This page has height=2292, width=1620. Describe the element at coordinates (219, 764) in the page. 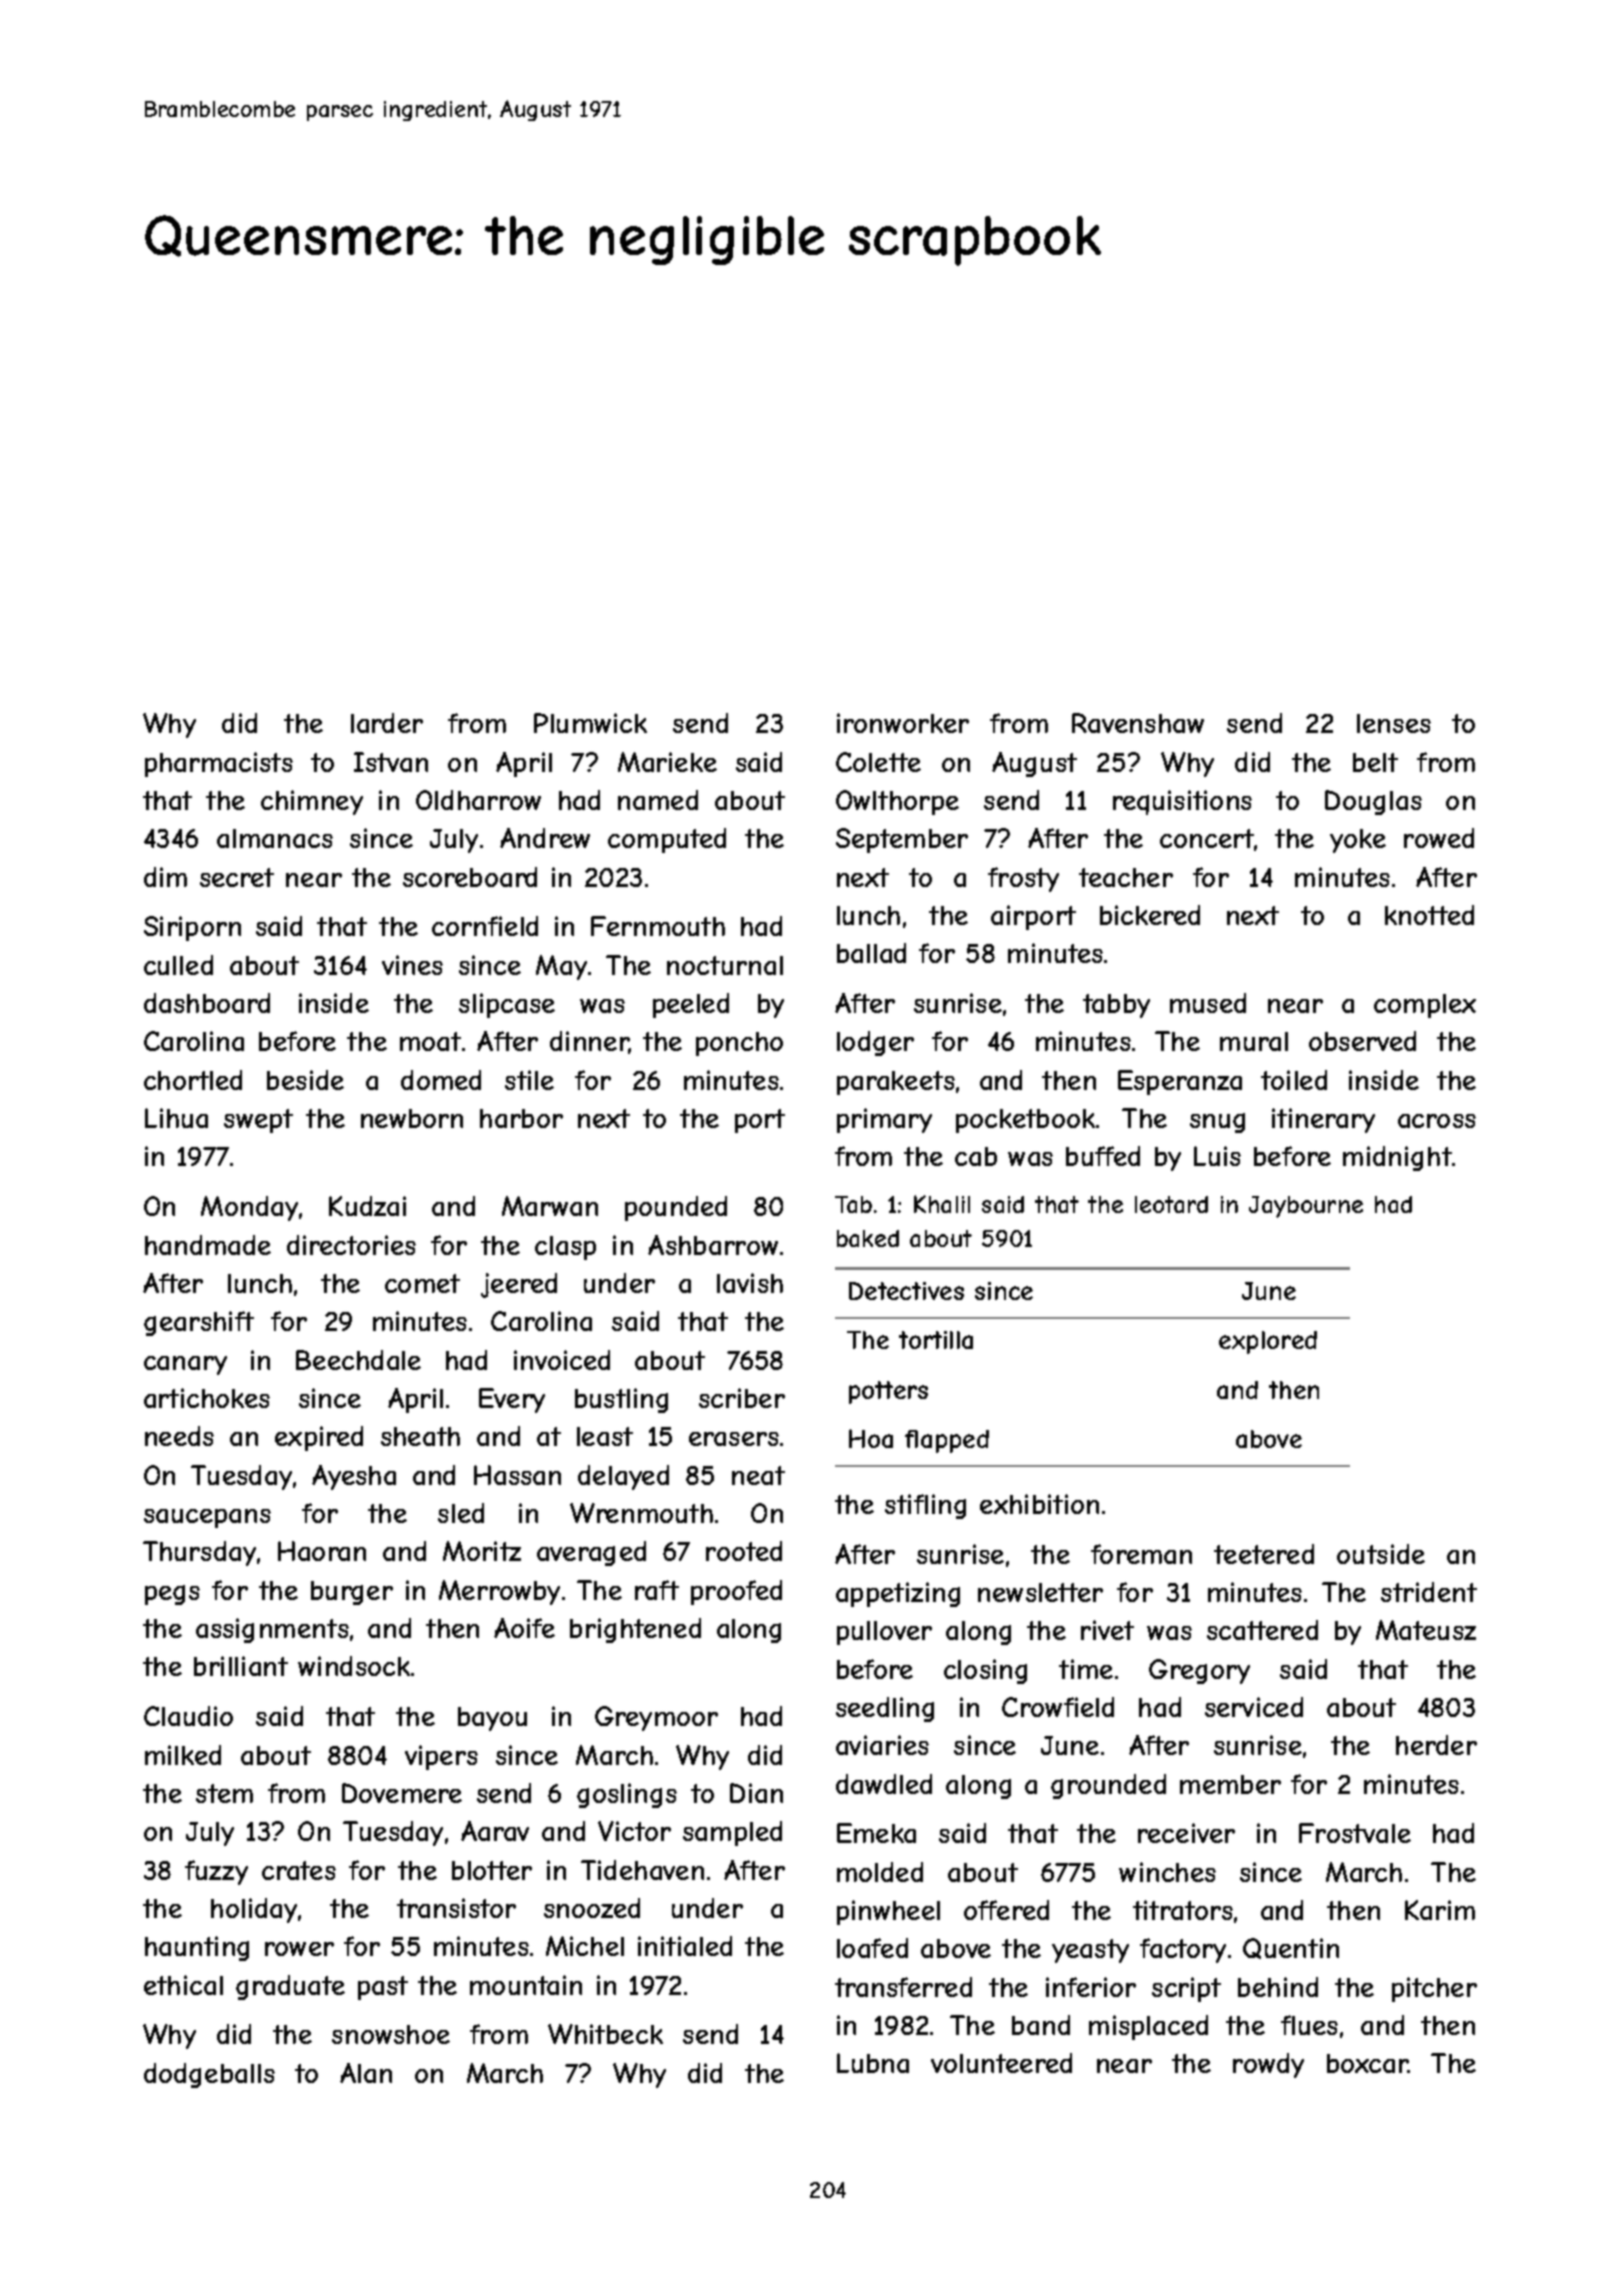

I see `pharmacists` at that location.
